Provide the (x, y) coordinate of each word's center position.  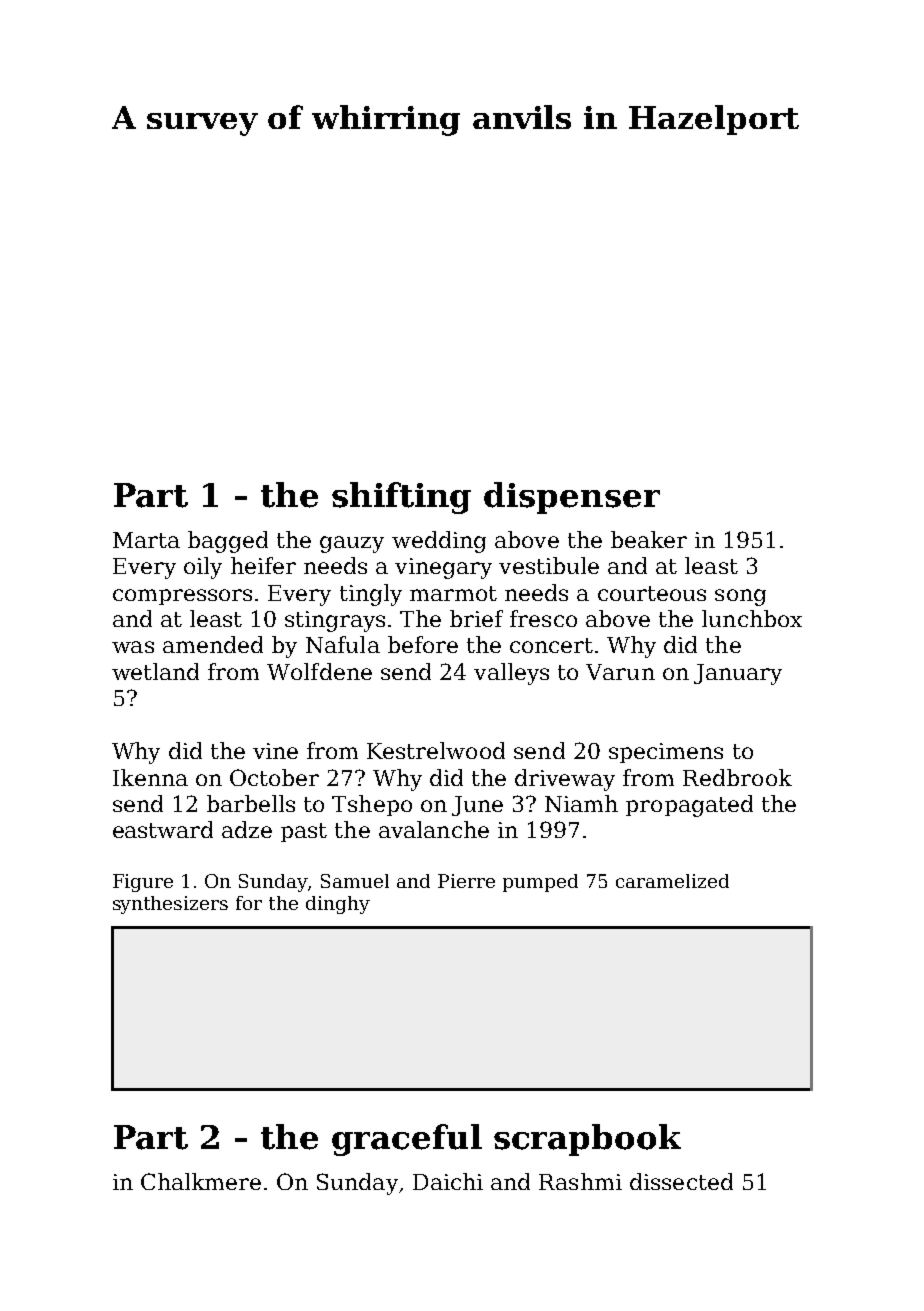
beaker (649, 539)
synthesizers (170, 905)
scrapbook (587, 1140)
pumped (540, 883)
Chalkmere (201, 1181)
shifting (401, 498)
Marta (146, 540)
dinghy (338, 905)
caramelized (672, 881)
